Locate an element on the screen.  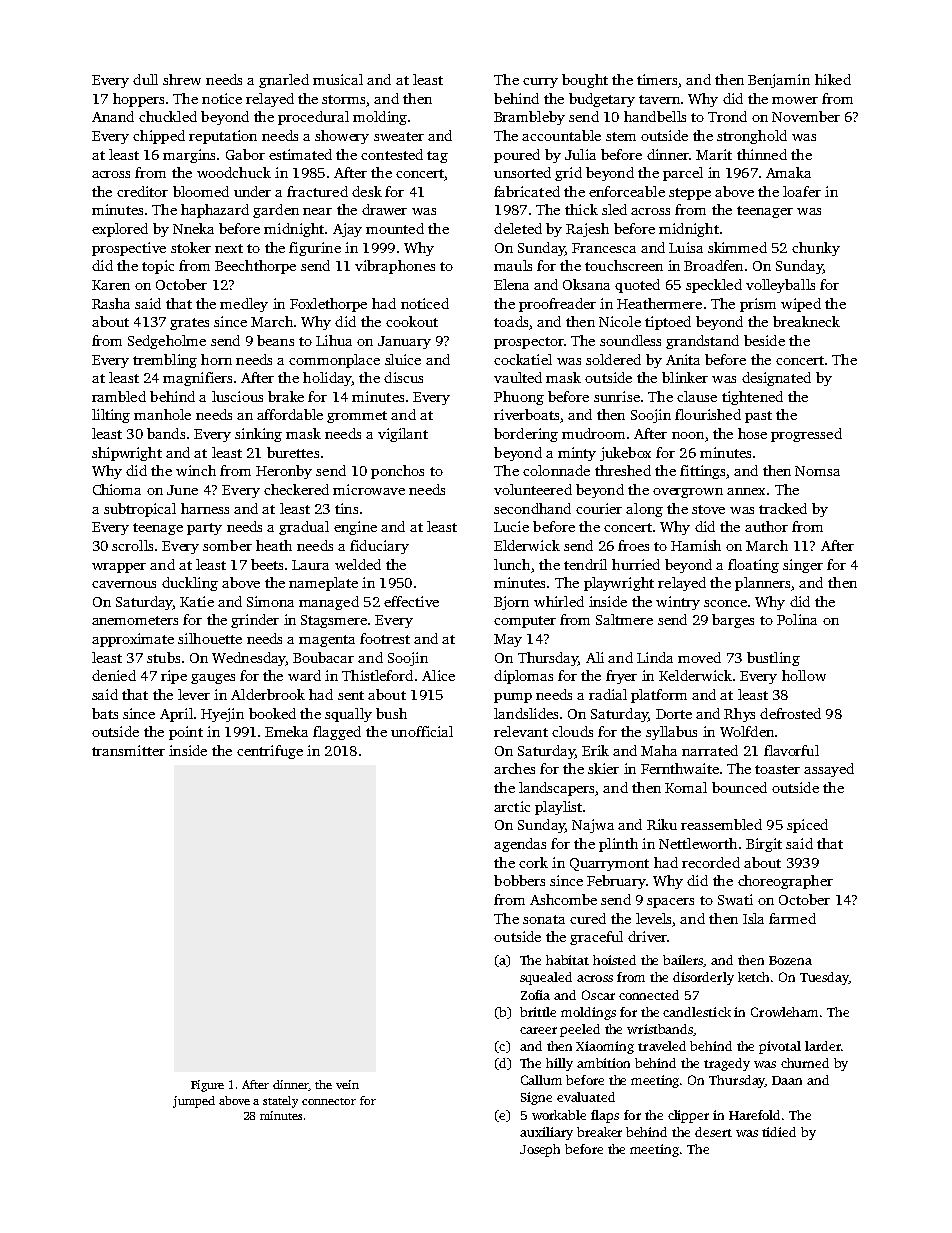
chuckled is located at coordinates (168, 116).
